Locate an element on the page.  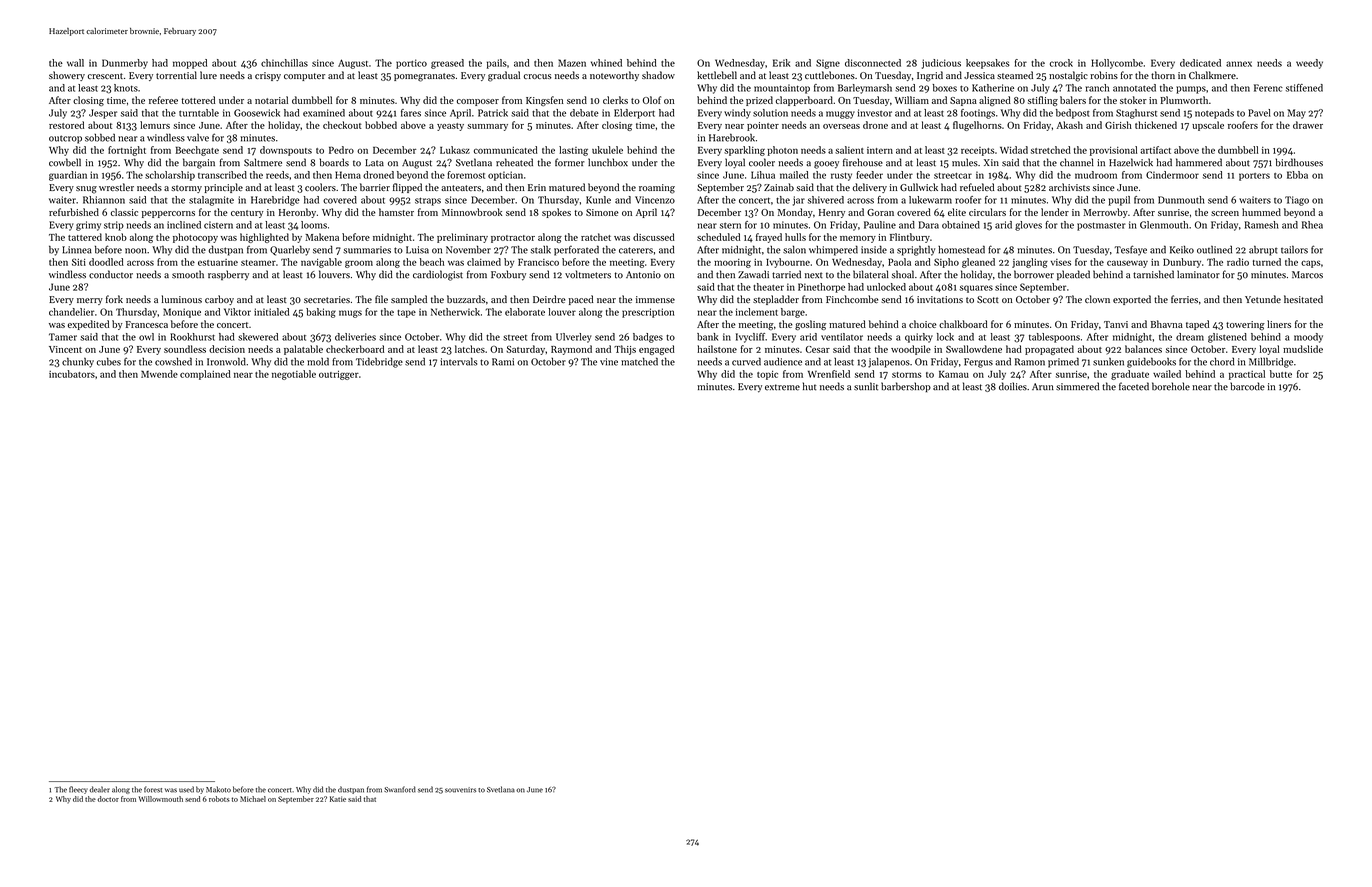
barcode is located at coordinates (1247, 386).
